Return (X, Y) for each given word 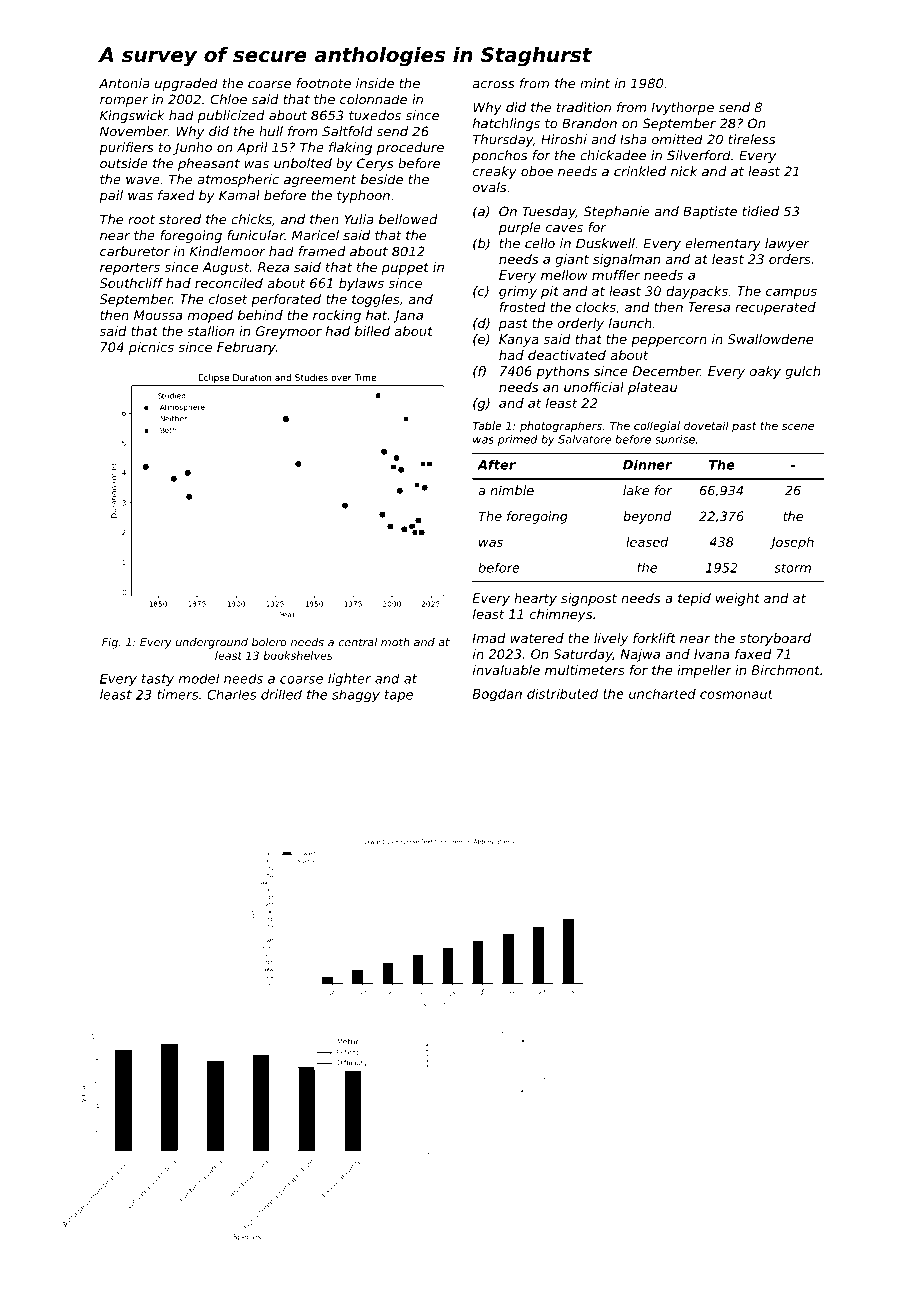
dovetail (706, 425)
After (496, 465)
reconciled (229, 283)
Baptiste (710, 212)
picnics (151, 348)
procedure (410, 148)
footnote (324, 83)
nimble (512, 490)
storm (792, 568)
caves (564, 229)
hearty (535, 599)
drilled (281, 694)
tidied (760, 211)
